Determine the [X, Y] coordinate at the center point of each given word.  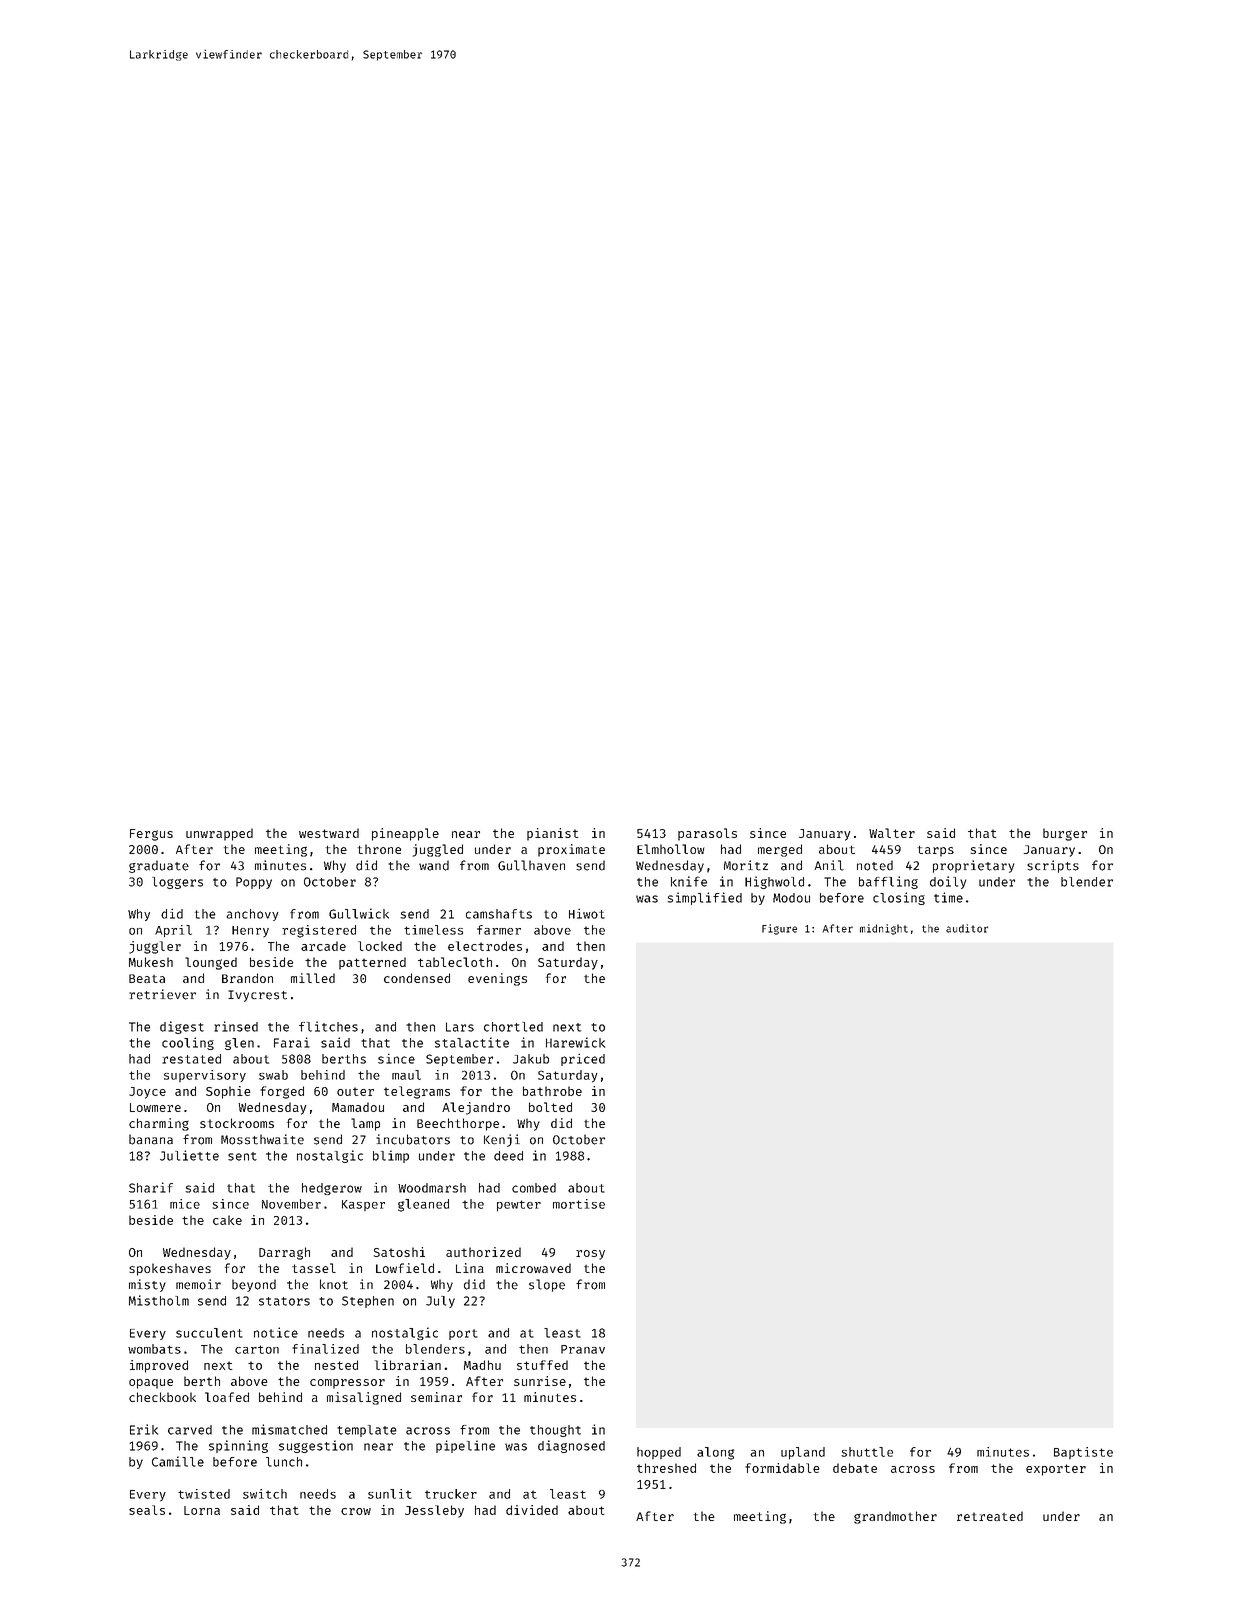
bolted [550, 1107]
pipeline [465, 1446]
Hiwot [587, 913]
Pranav [583, 1349]
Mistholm [159, 1300]
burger [1065, 834]
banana [151, 1139]
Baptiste [1083, 1453]
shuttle [867, 1452]
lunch [284, 1462]
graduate [159, 866]
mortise [579, 1204]
